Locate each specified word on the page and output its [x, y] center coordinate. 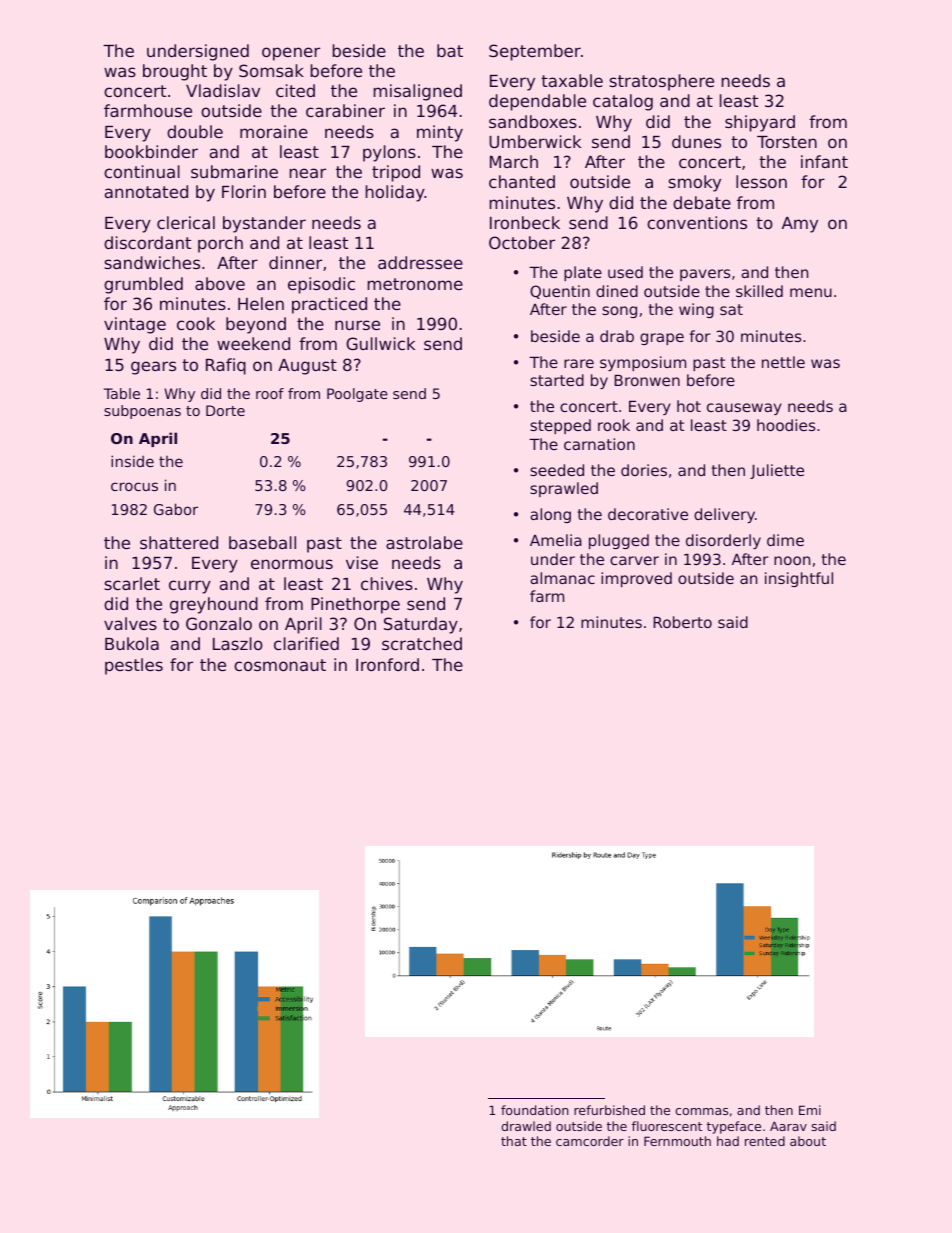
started [557, 380]
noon [792, 560]
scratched [422, 643]
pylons [389, 153]
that [514, 1141]
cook [196, 323]
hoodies [786, 425]
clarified [306, 643]
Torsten [787, 142]
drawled [526, 1126]
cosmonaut [280, 665]
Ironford [387, 664]
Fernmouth [677, 1141]
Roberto [682, 622]
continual [142, 171]
